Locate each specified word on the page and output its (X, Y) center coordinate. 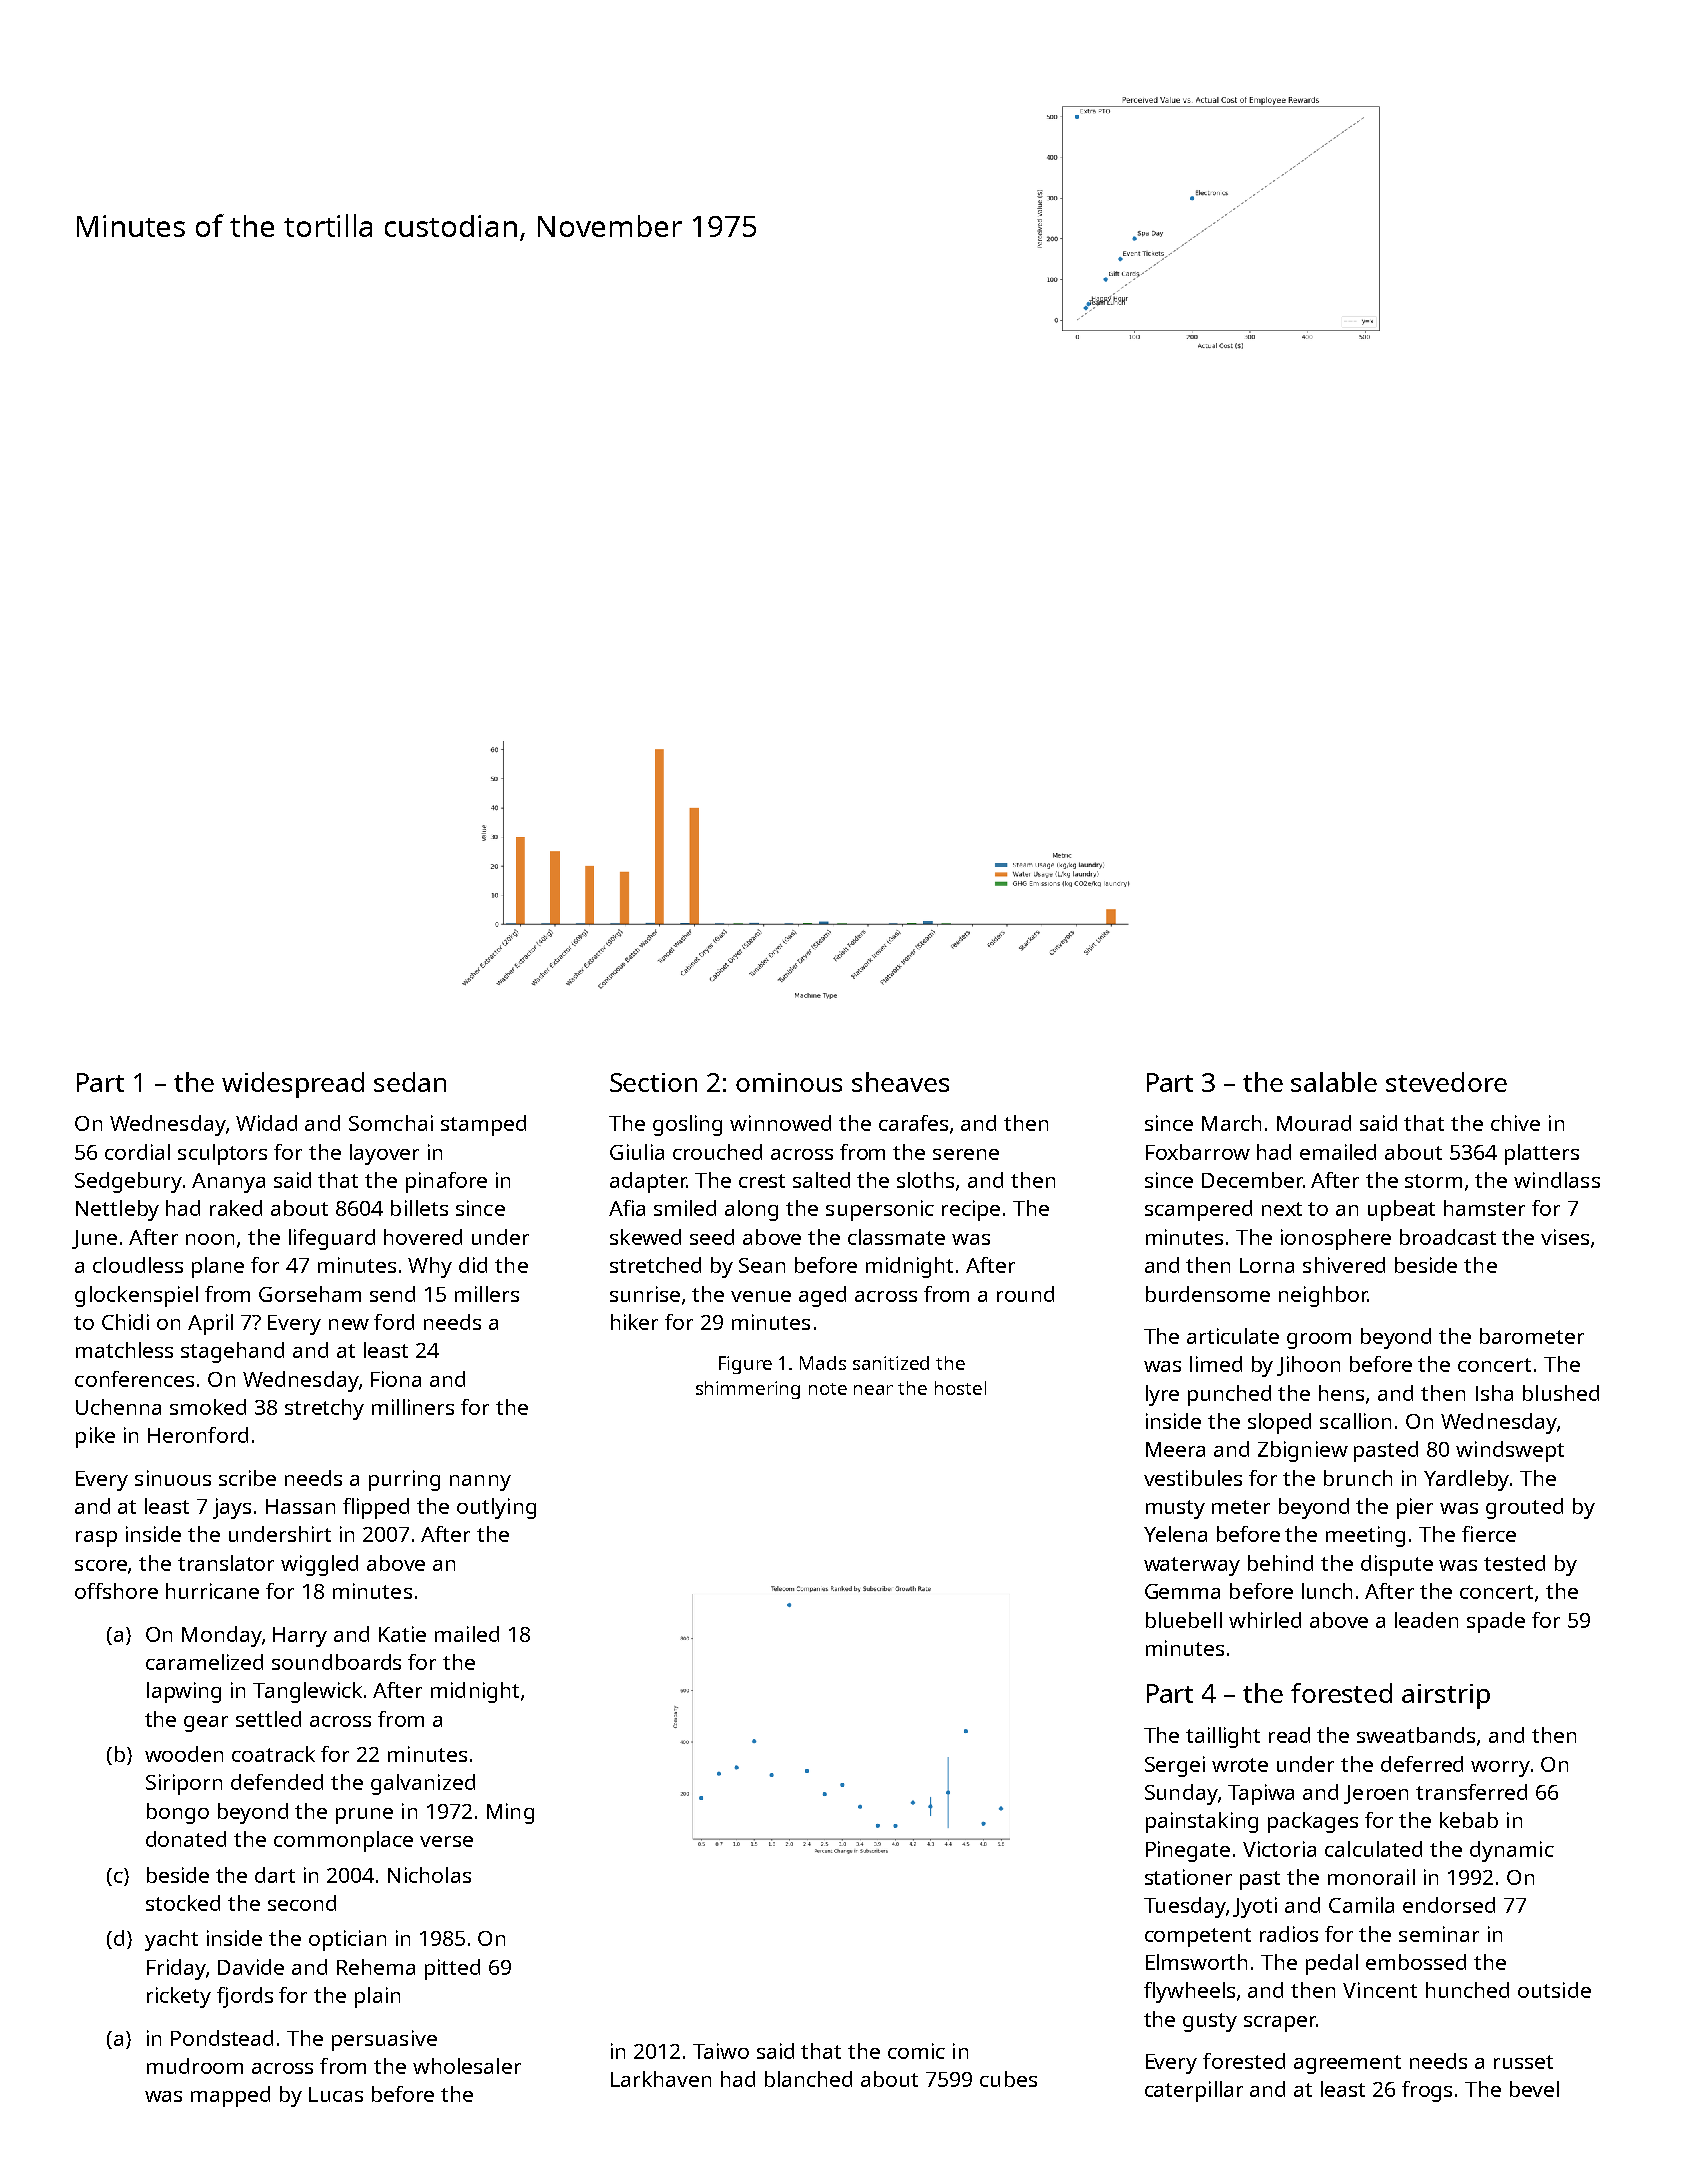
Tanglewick (307, 1692)
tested (1514, 1563)
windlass (1557, 1180)
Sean (762, 1265)
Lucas (336, 2094)
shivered (1344, 1265)
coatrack (273, 1754)
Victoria (1279, 1849)
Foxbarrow (1198, 1152)
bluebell (1184, 1620)
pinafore (446, 1182)
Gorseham (310, 1294)
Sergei (1175, 1766)
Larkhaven (661, 2079)
